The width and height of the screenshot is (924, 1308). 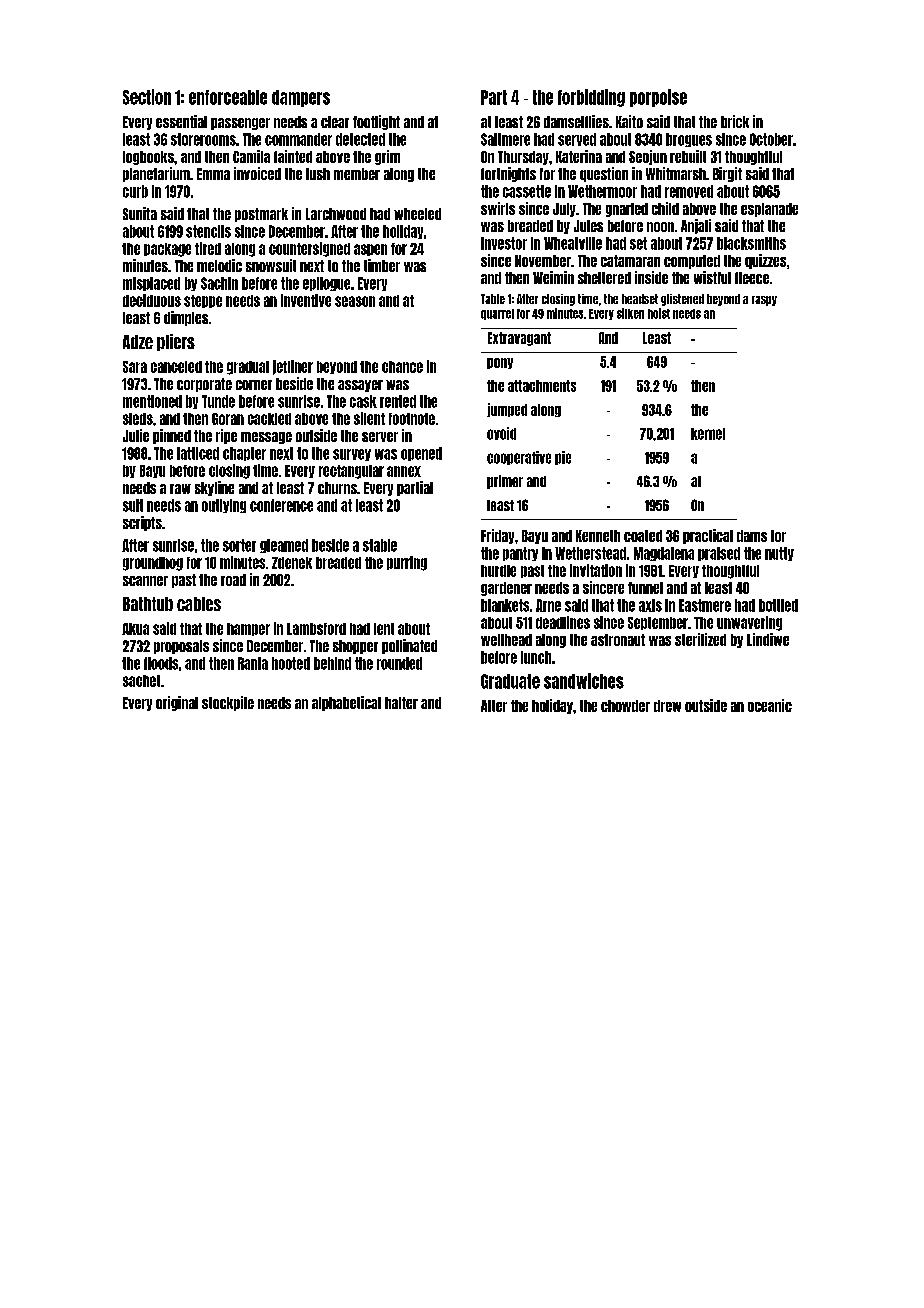 What do you see at coordinates (712, 277) in the screenshot?
I see `wistful` at bounding box center [712, 277].
